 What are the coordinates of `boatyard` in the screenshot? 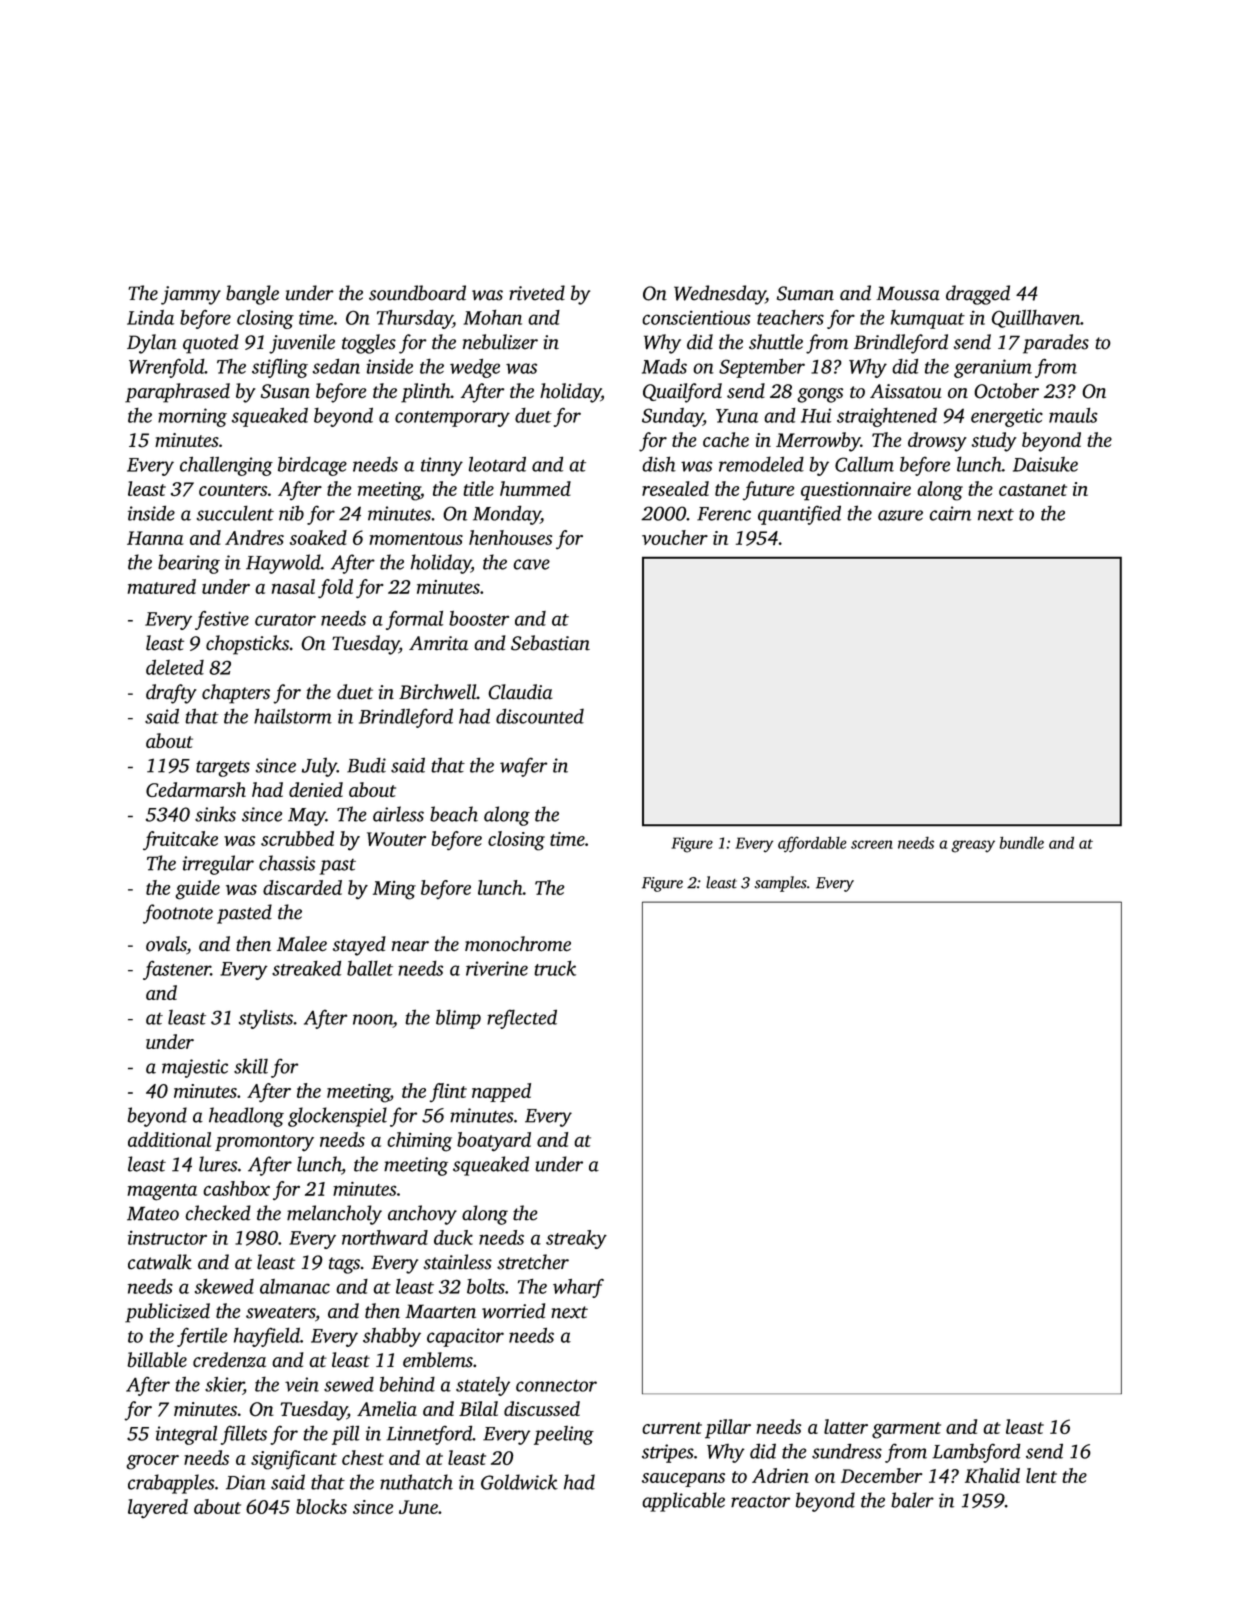 It's located at (494, 1142).
